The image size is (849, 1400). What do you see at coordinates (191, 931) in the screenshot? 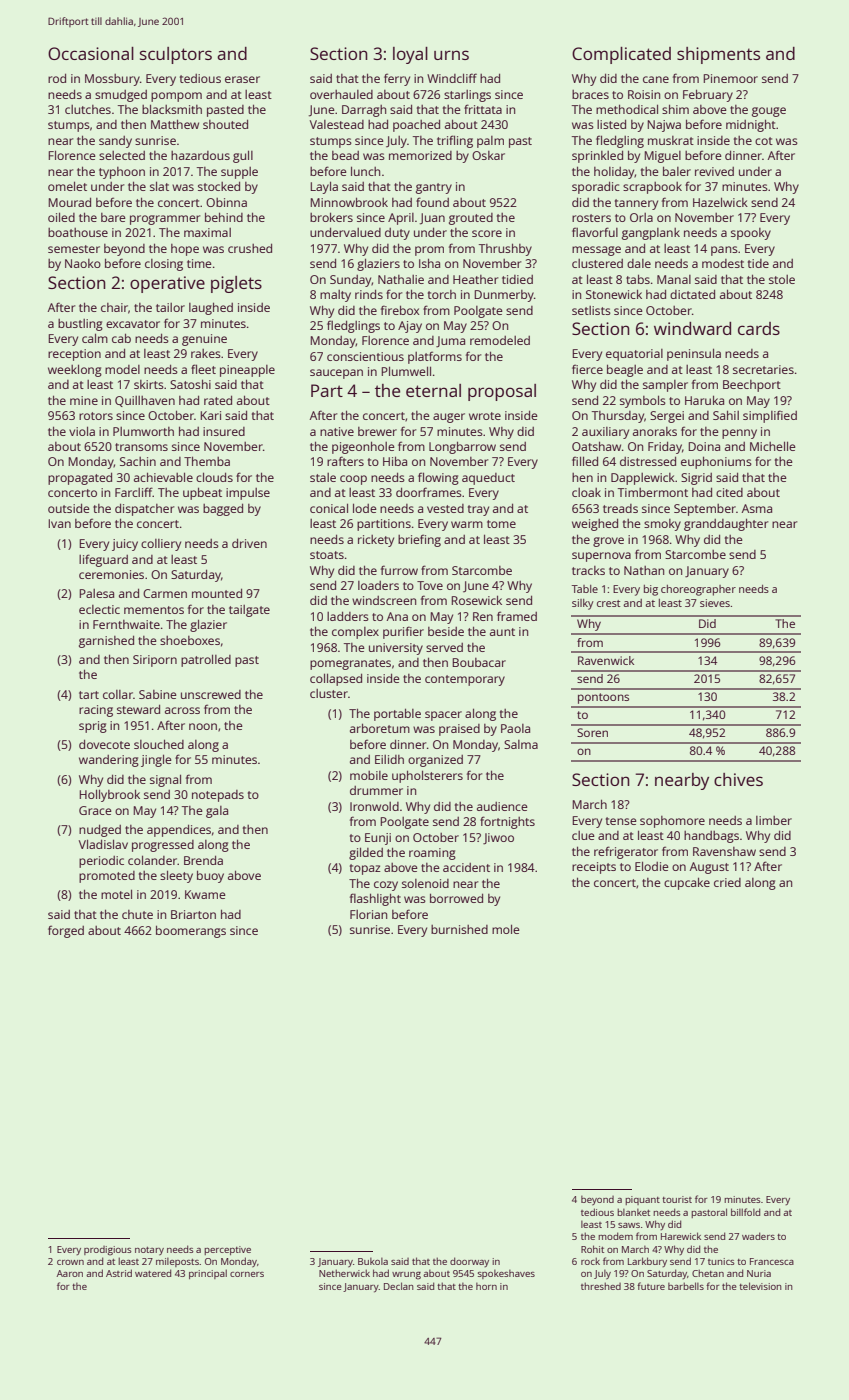
I see `boomerangs` at bounding box center [191, 931].
